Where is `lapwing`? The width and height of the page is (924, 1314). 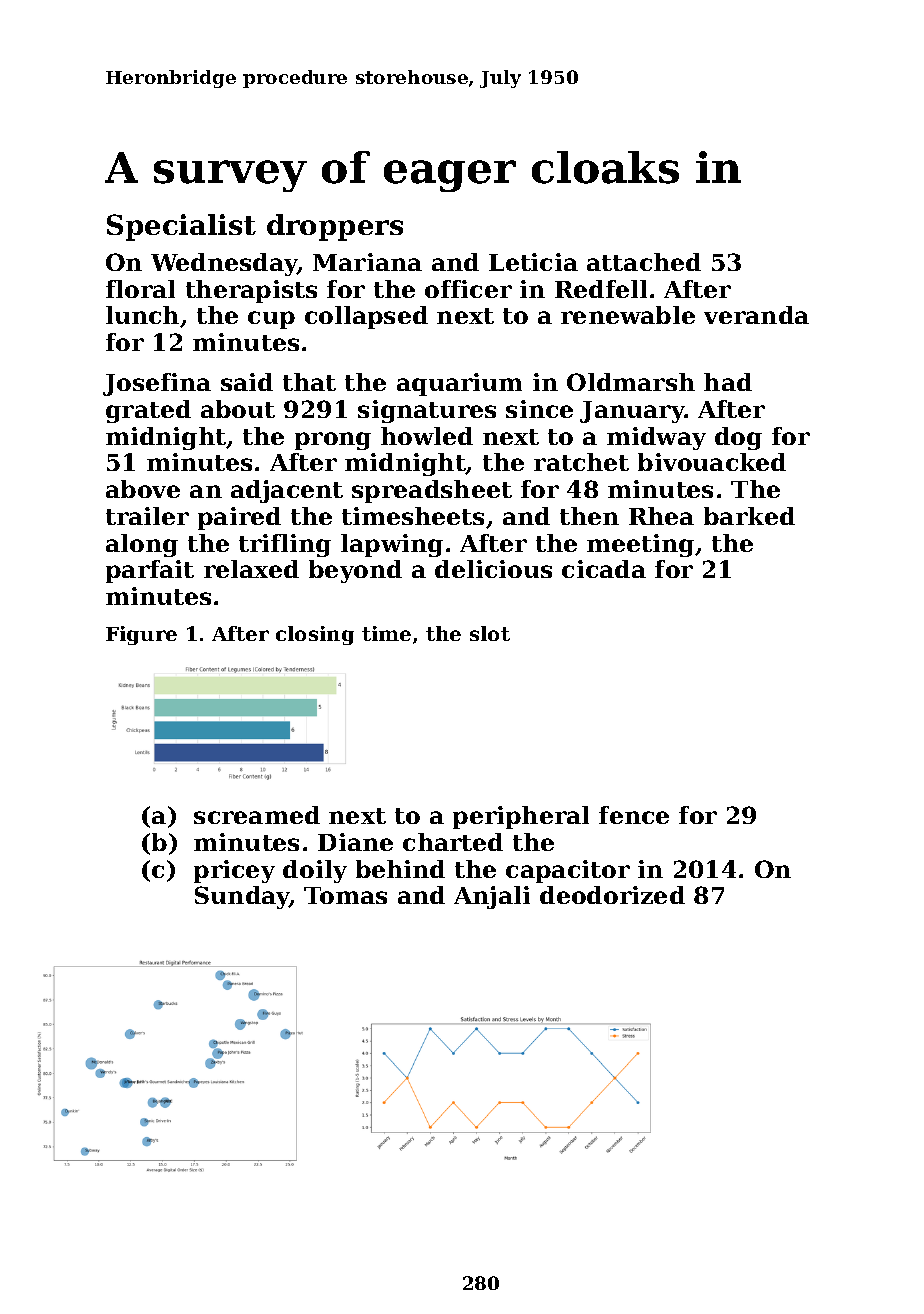
lapwing is located at coordinates (392, 545).
